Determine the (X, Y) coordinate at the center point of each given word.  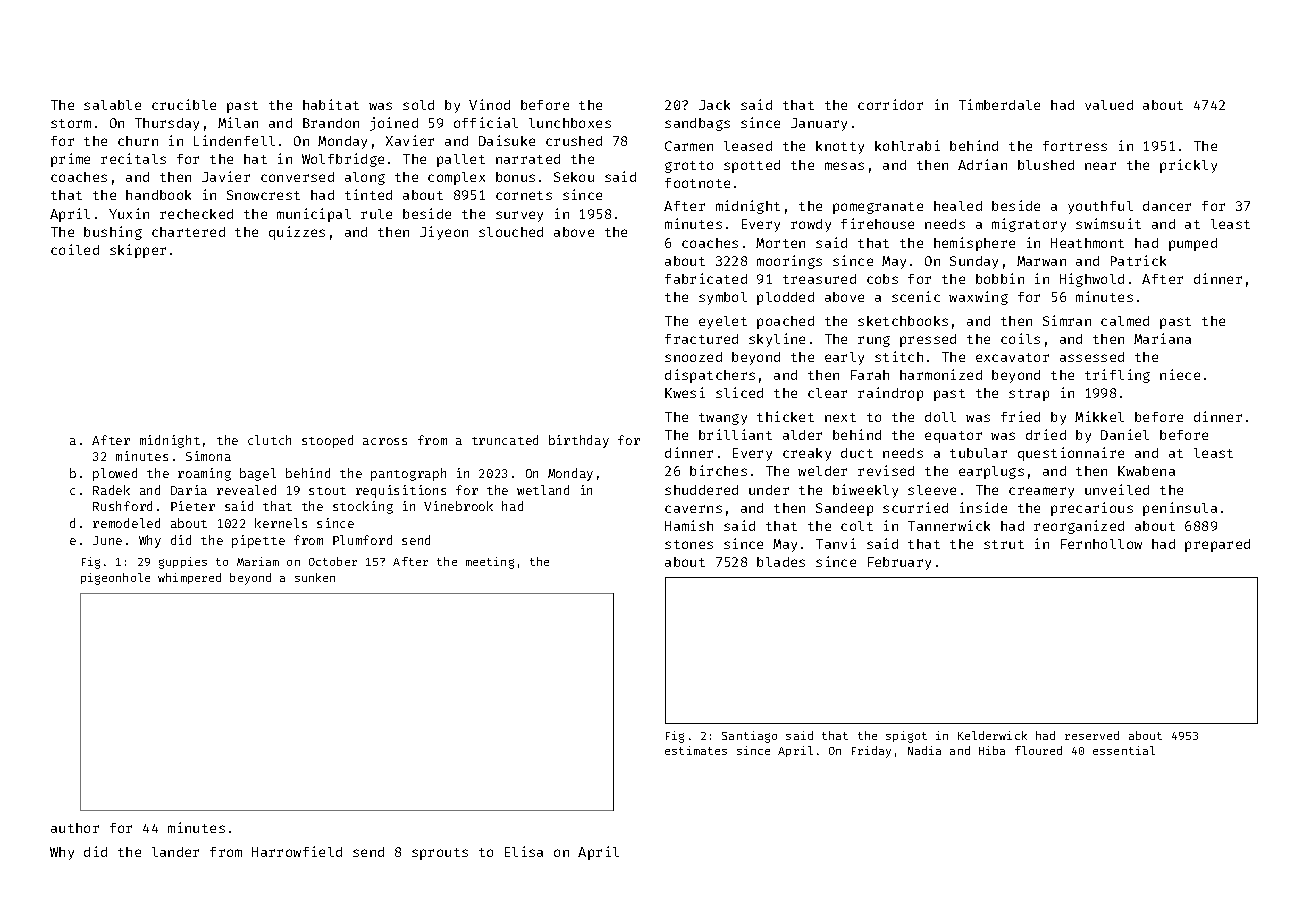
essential (1124, 750)
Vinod (489, 104)
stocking (363, 507)
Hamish (689, 525)
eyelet (723, 322)
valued (1109, 105)
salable (112, 105)
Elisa (524, 851)
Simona (208, 456)
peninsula (1180, 509)
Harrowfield (297, 851)
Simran (1067, 320)
